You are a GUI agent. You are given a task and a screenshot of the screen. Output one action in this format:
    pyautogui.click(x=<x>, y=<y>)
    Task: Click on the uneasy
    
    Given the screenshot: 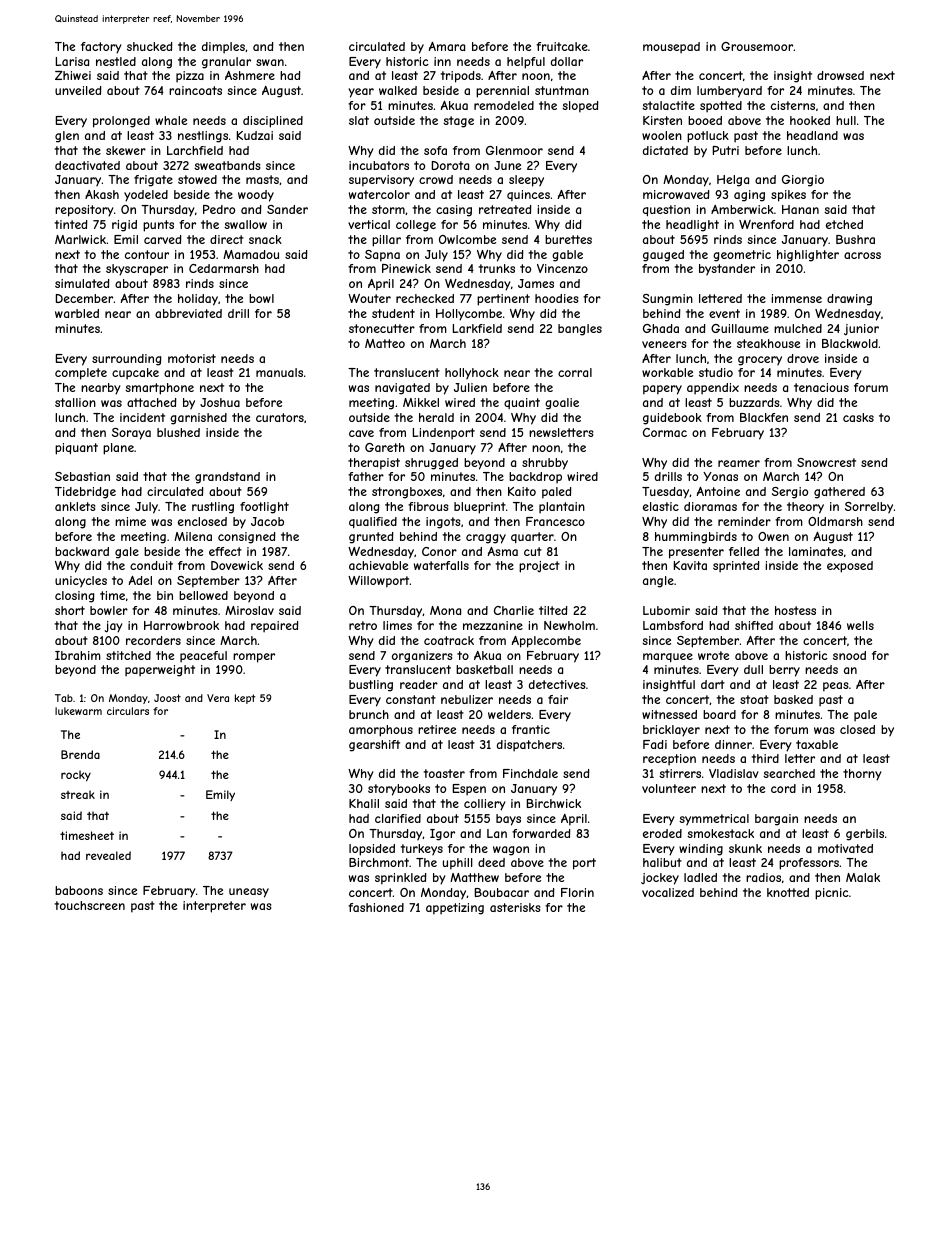 What is the action you would take?
    pyautogui.click(x=249, y=893)
